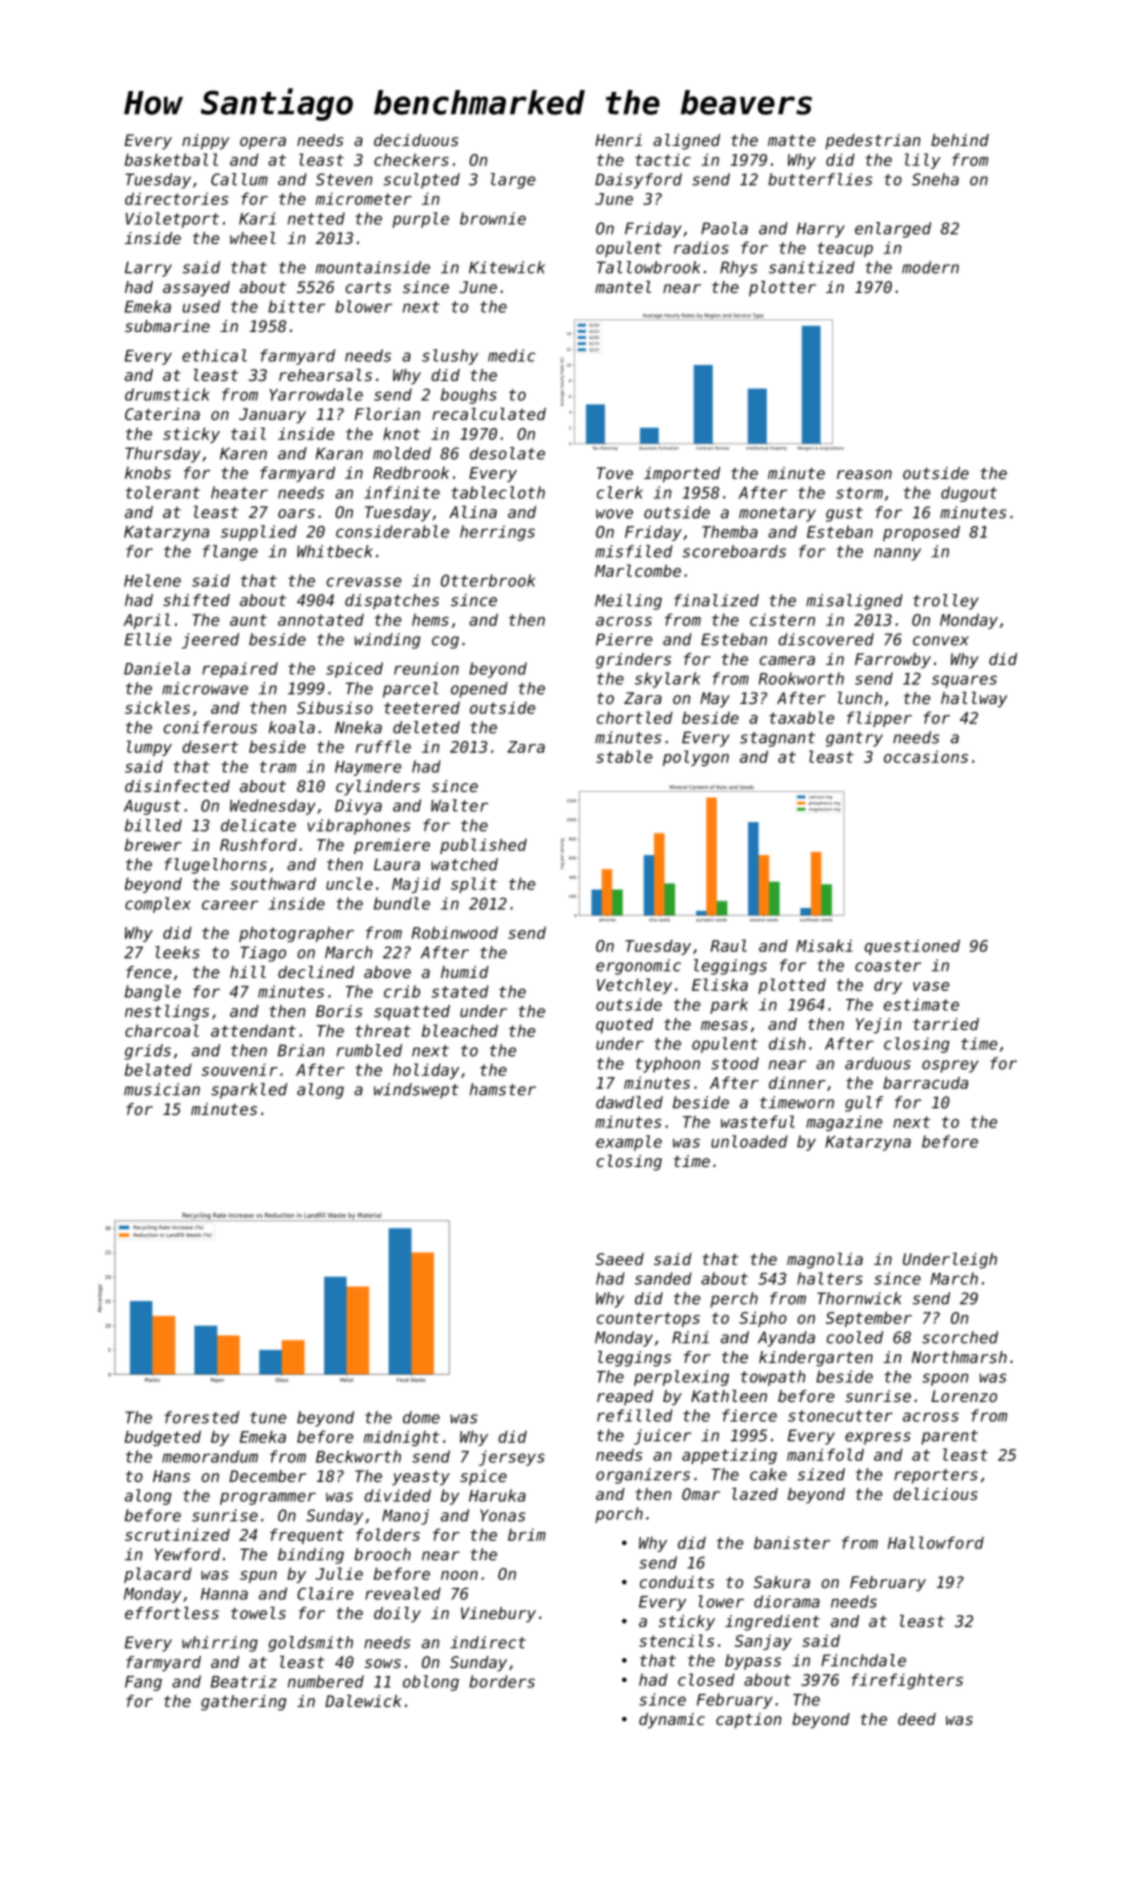 Image resolution: width=1146 pixels, height=1887 pixels. I want to click on pedestrian, so click(872, 142).
